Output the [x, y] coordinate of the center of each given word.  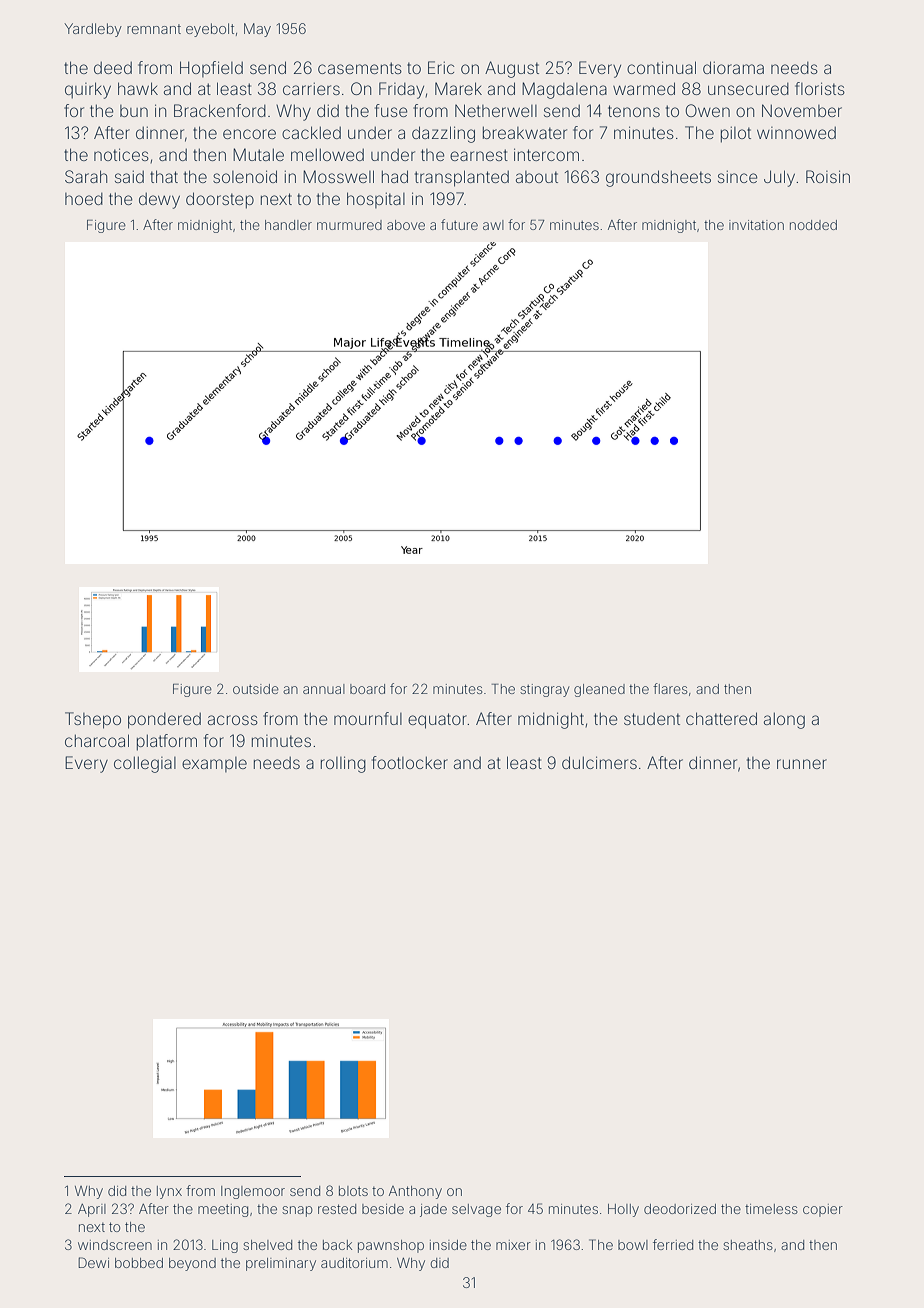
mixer [513, 1245]
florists [820, 88]
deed [113, 67]
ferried [673, 1244]
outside [256, 689]
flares [670, 688]
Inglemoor [253, 1192]
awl [493, 225]
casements [360, 68]
